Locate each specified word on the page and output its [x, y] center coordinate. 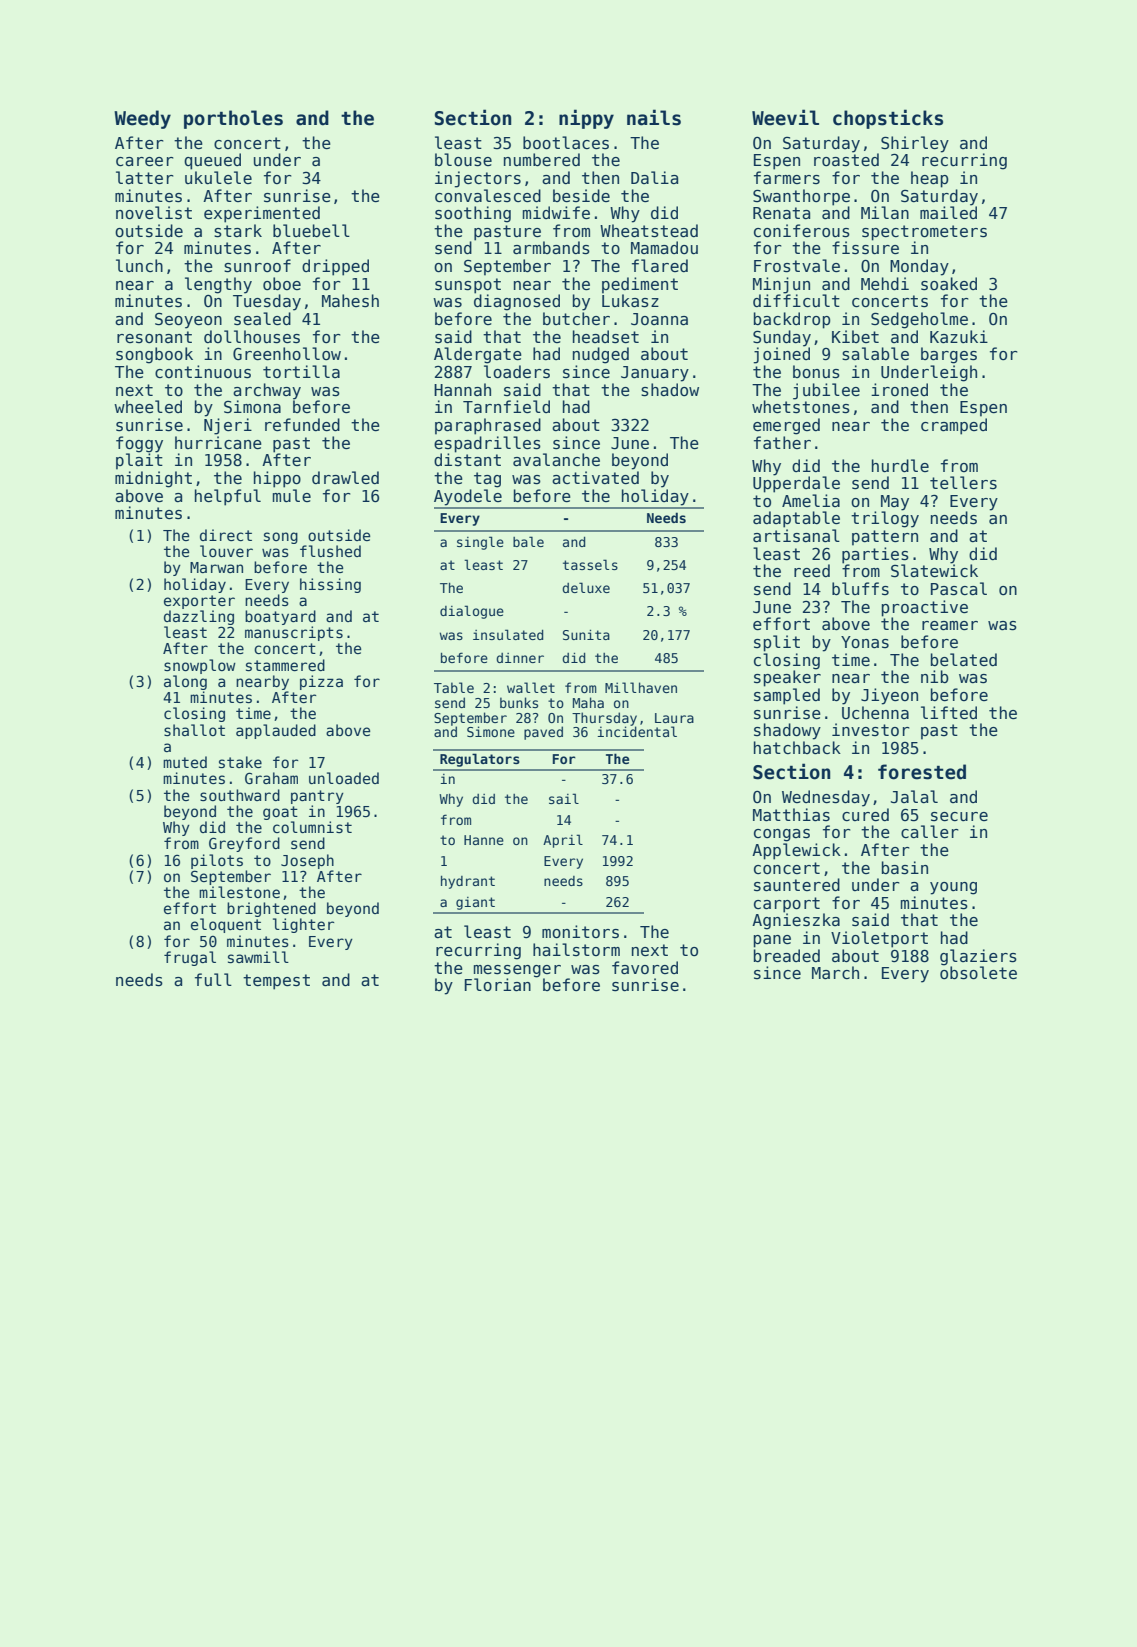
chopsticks [888, 119]
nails [654, 117]
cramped [954, 426]
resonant [154, 337]
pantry [317, 797]
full [213, 979]
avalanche [556, 459]
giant [475, 903]
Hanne [484, 840]
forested [922, 772]
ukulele [218, 177]
